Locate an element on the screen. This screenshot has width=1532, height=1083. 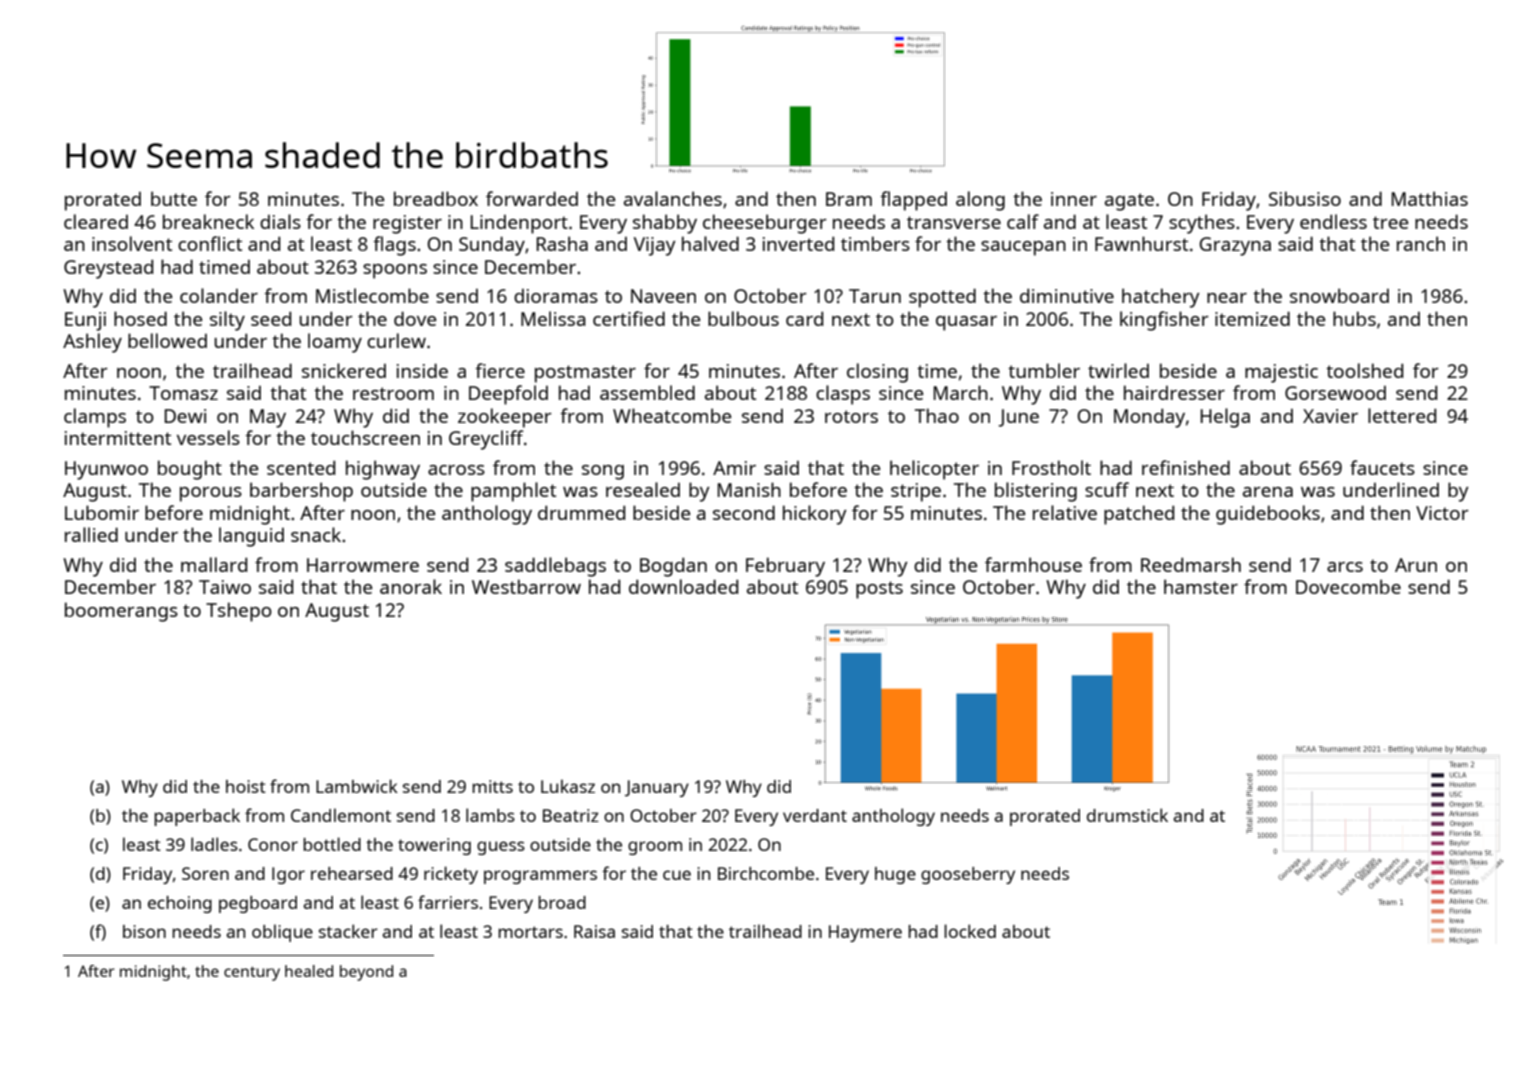
toolshed is located at coordinates (1364, 370).
